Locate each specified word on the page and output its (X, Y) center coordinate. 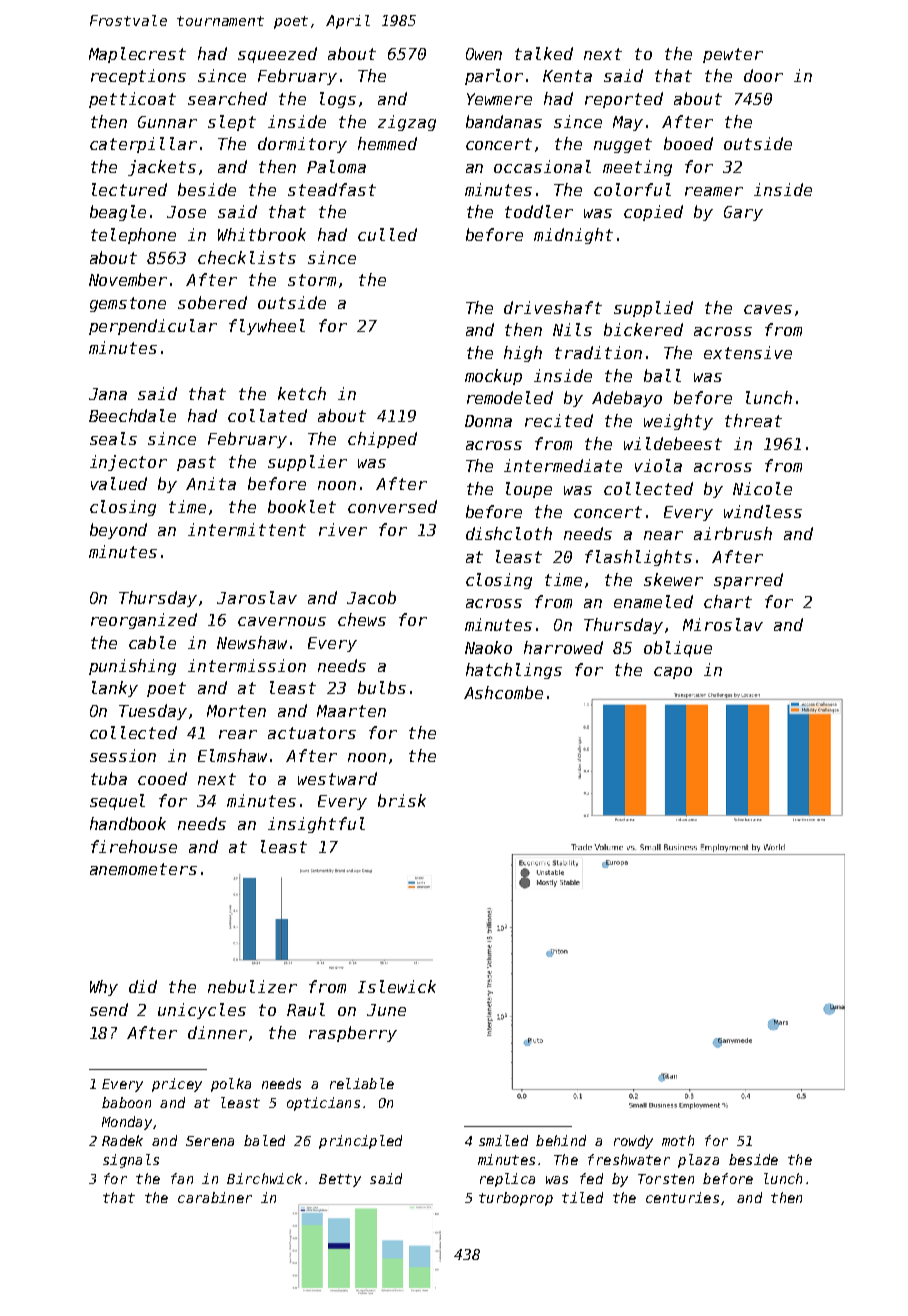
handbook (128, 823)
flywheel (267, 327)
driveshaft (553, 307)
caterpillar (143, 145)
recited (559, 420)
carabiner (215, 1197)
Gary (743, 213)
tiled (582, 1197)
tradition (598, 352)
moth (678, 1140)
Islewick (397, 986)
